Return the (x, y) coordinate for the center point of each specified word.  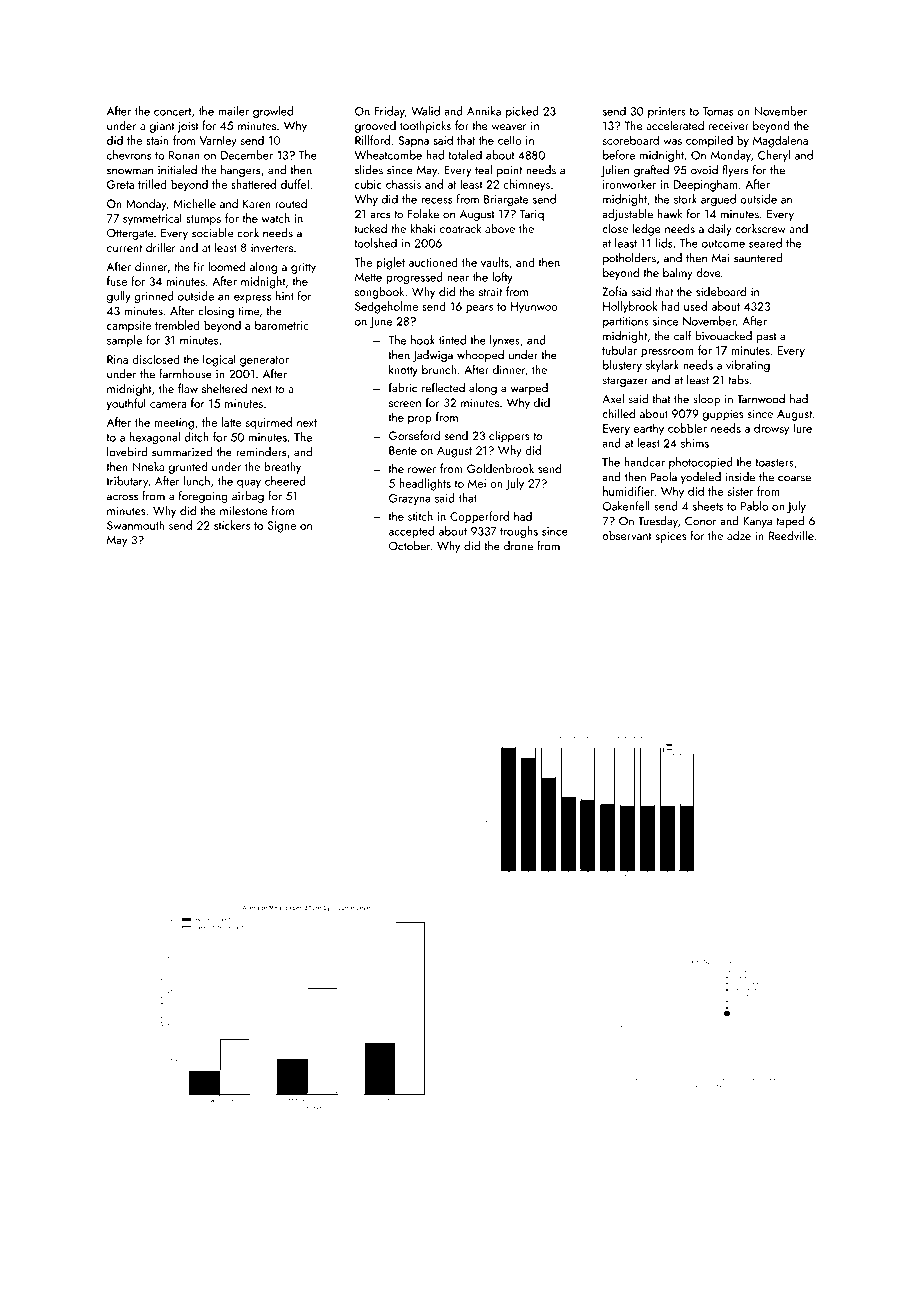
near (458, 279)
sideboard (721, 291)
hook (423, 340)
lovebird (127, 452)
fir (199, 266)
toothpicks (425, 126)
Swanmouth (135, 525)
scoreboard (631, 140)
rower (422, 470)
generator (264, 361)
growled (273, 112)
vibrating (748, 366)
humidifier (629, 491)
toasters (774, 463)
